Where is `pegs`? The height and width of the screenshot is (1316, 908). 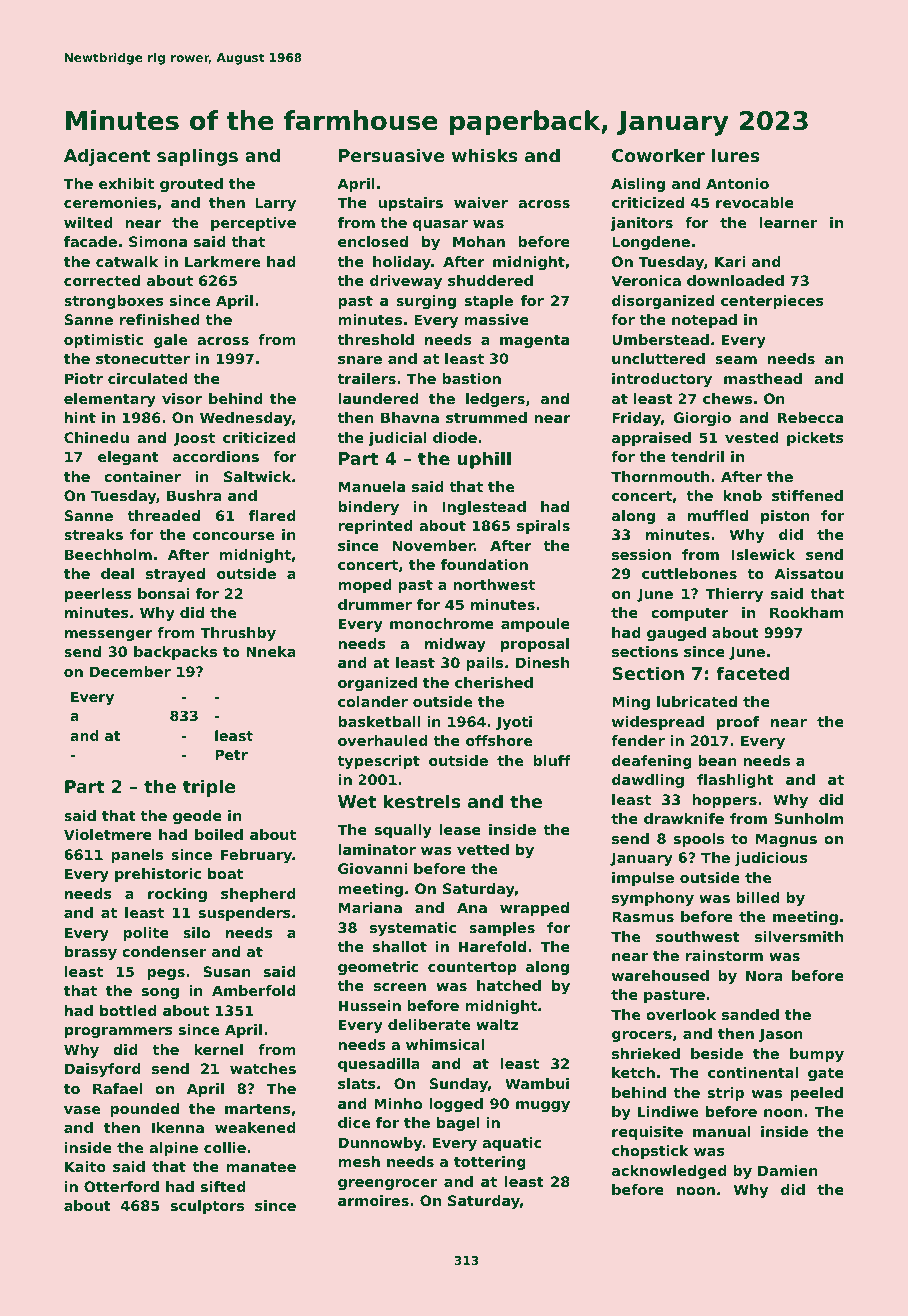
pegs is located at coordinates (166, 974).
